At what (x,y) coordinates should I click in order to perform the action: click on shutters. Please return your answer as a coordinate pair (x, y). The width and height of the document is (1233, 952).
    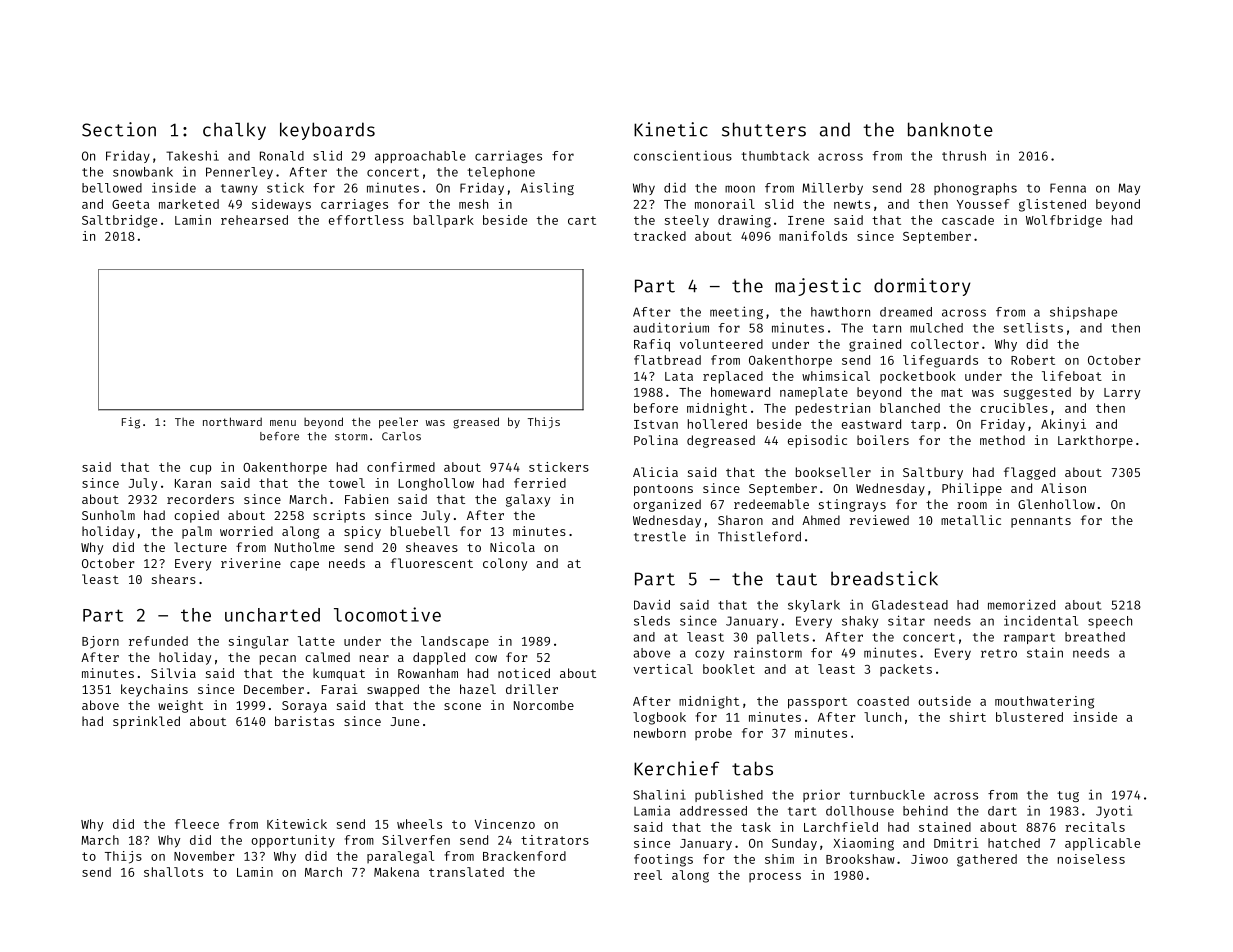
    Looking at the image, I should click on (764, 129).
